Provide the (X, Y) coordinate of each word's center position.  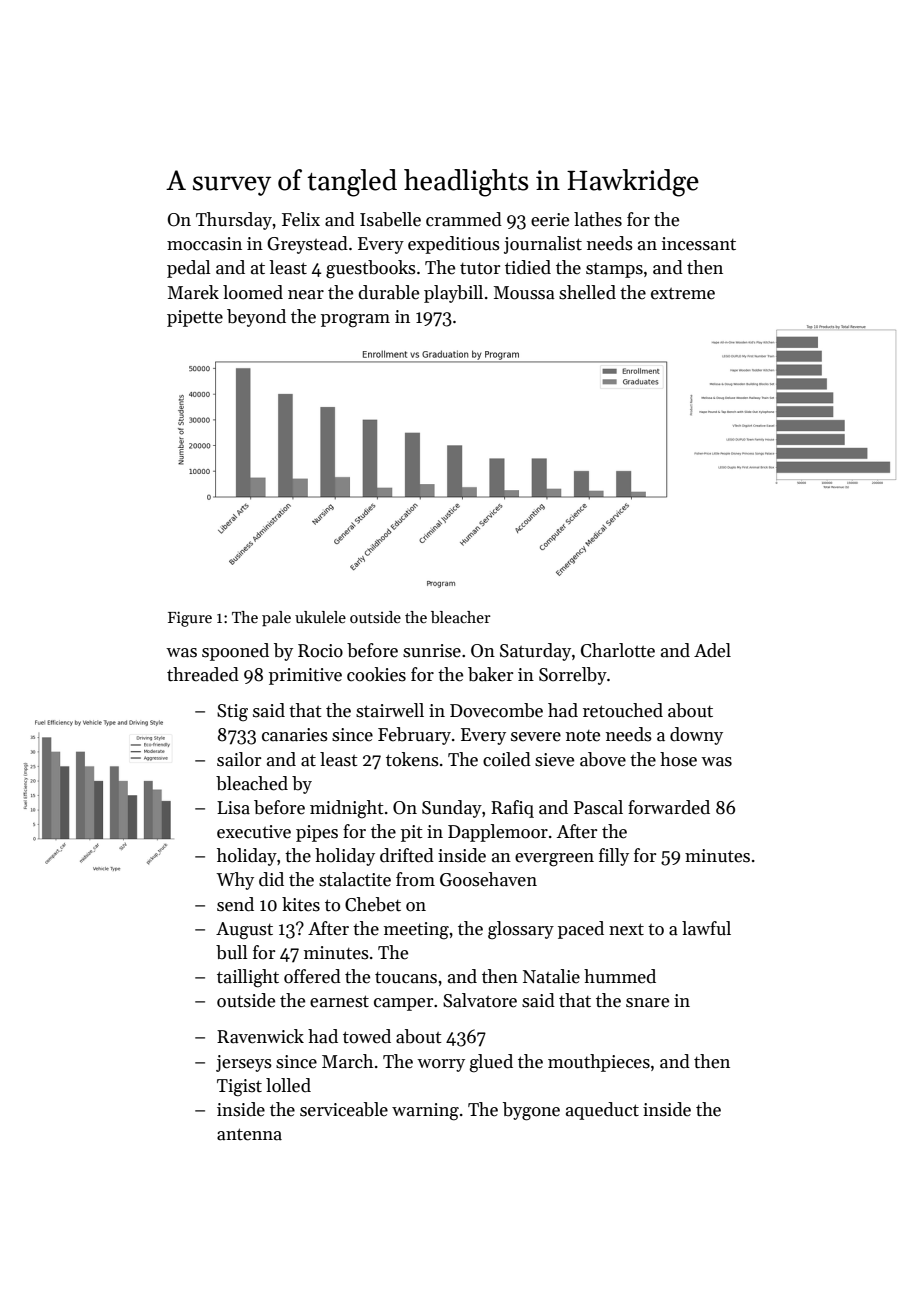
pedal (188, 269)
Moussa (524, 293)
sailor (239, 759)
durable (388, 292)
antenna (249, 1134)
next (626, 929)
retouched (623, 710)
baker (490, 674)
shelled (587, 292)
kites (301, 904)
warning (425, 1112)
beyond (256, 318)
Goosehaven (488, 879)
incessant (699, 244)
